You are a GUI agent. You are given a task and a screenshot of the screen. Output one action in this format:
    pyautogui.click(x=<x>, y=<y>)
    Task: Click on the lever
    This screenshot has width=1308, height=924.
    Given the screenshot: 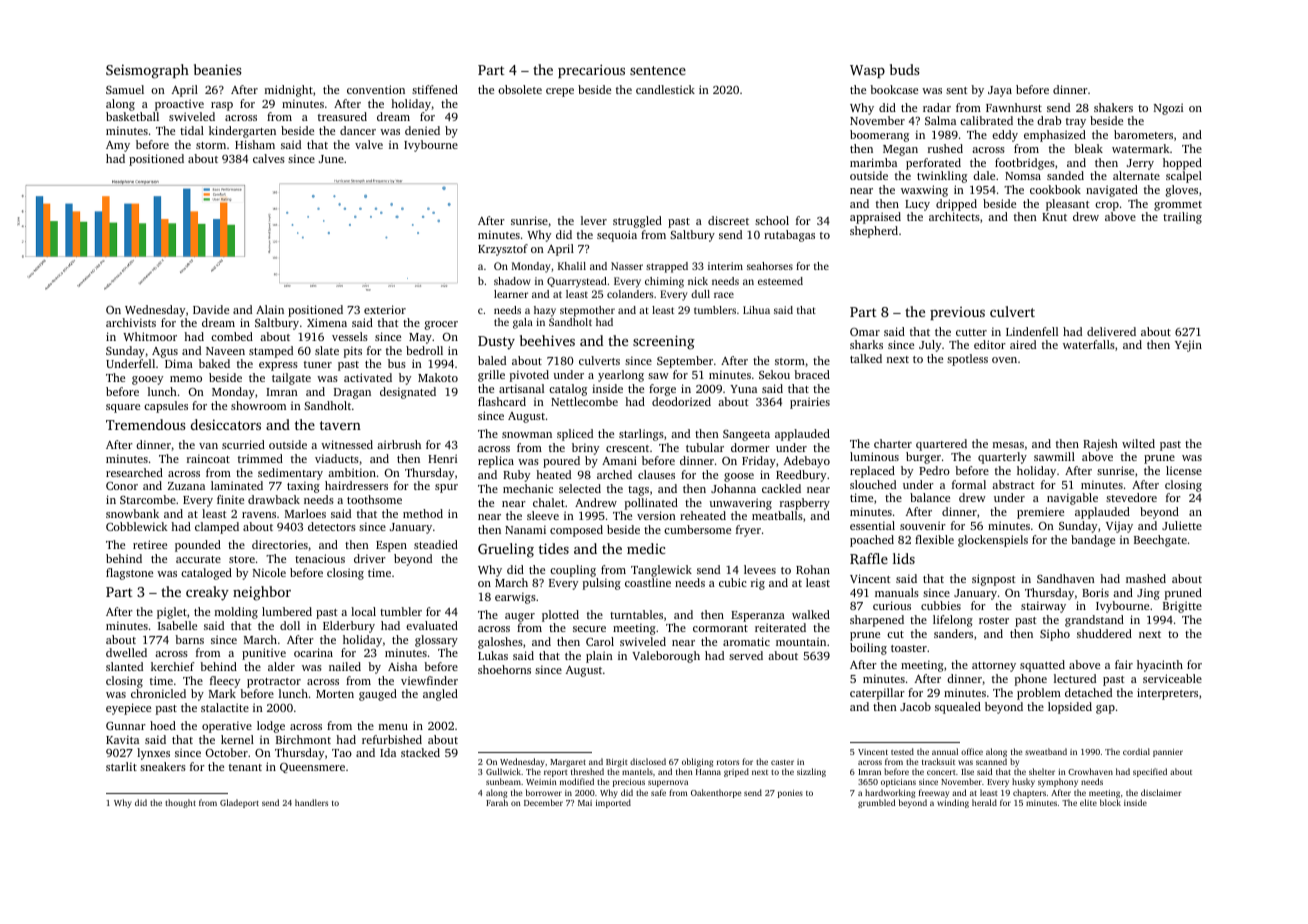 What is the action you would take?
    pyautogui.click(x=594, y=220)
